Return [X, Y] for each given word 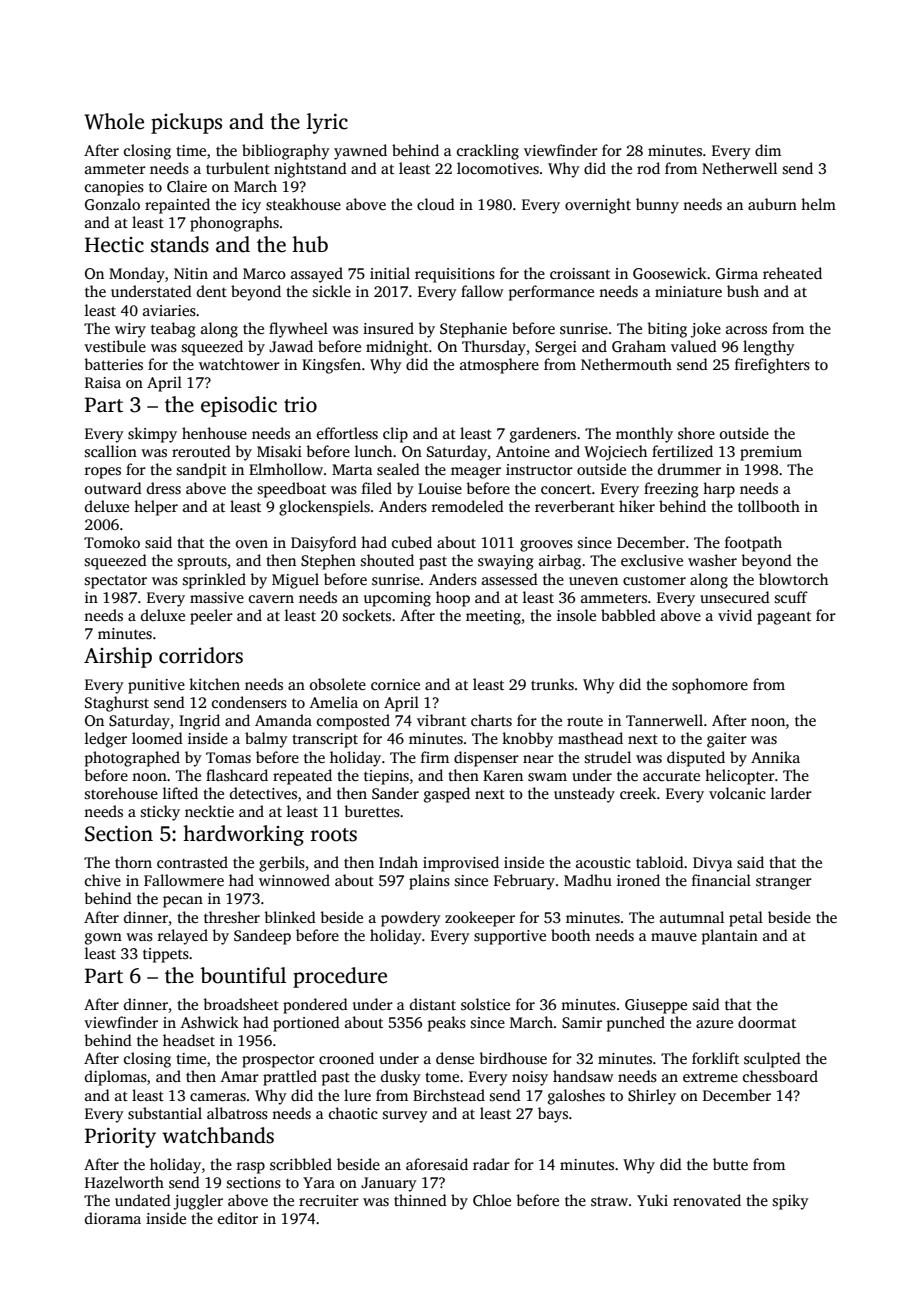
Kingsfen [331, 366]
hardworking [243, 835]
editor [238, 1218]
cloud [436, 204]
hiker [637, 506]
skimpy [152, 435]
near [538, 759]
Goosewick [670, 273]
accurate [671, 776]
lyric [327, 123]
